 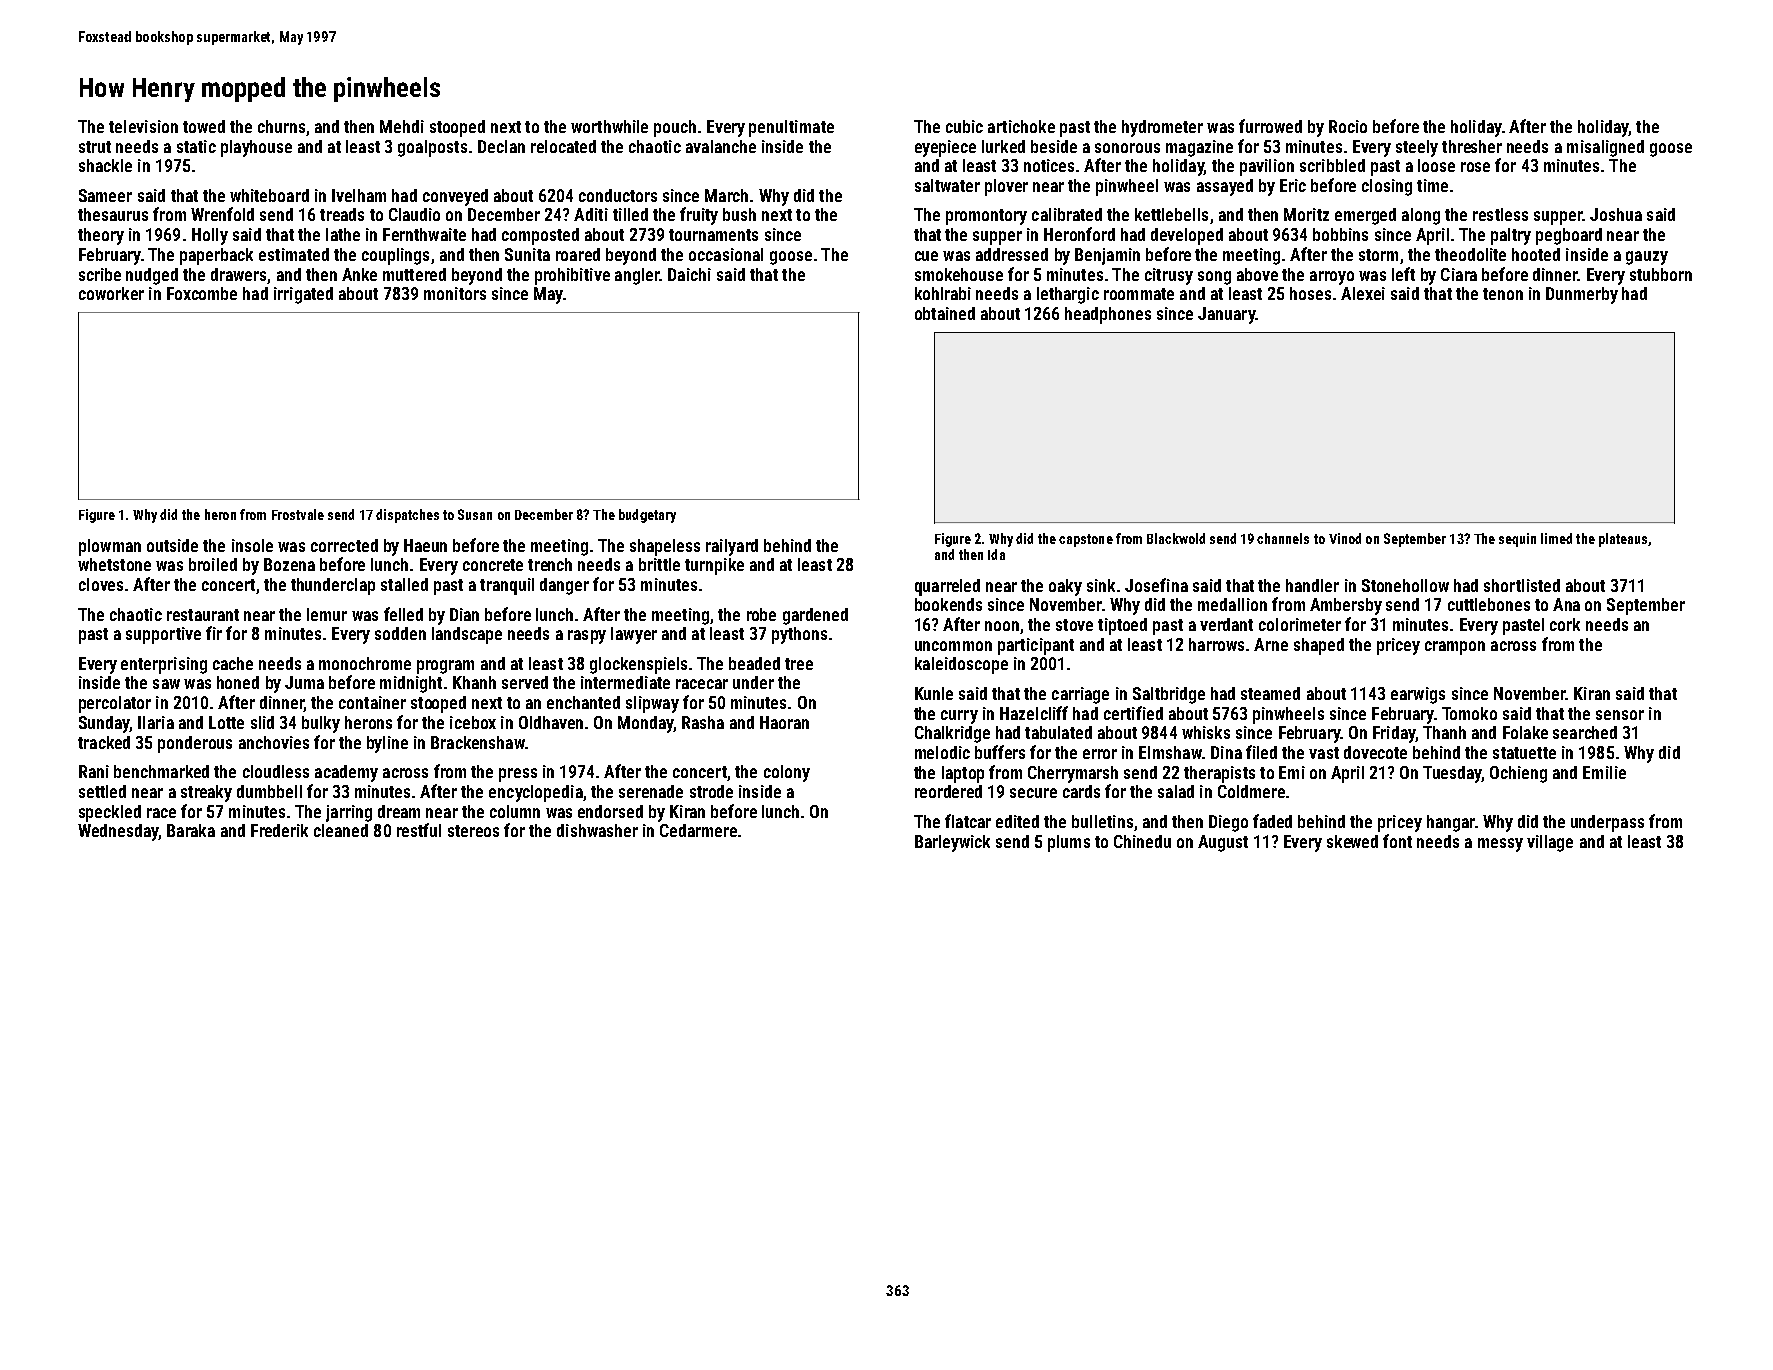 I want to click on thresher, so click(x=1472, y=146).
